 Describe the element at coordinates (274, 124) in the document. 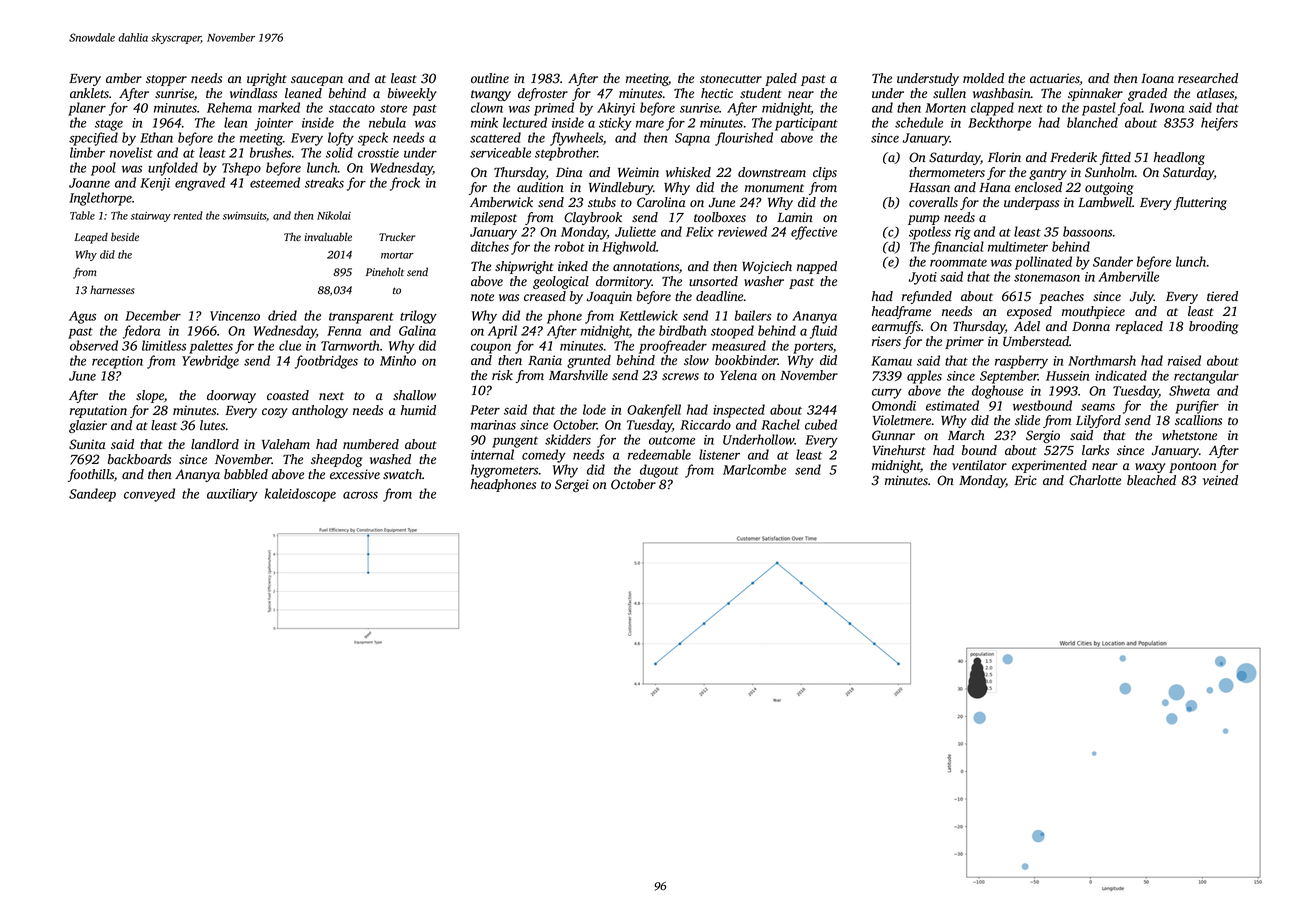

I see `jointer` at that location.
